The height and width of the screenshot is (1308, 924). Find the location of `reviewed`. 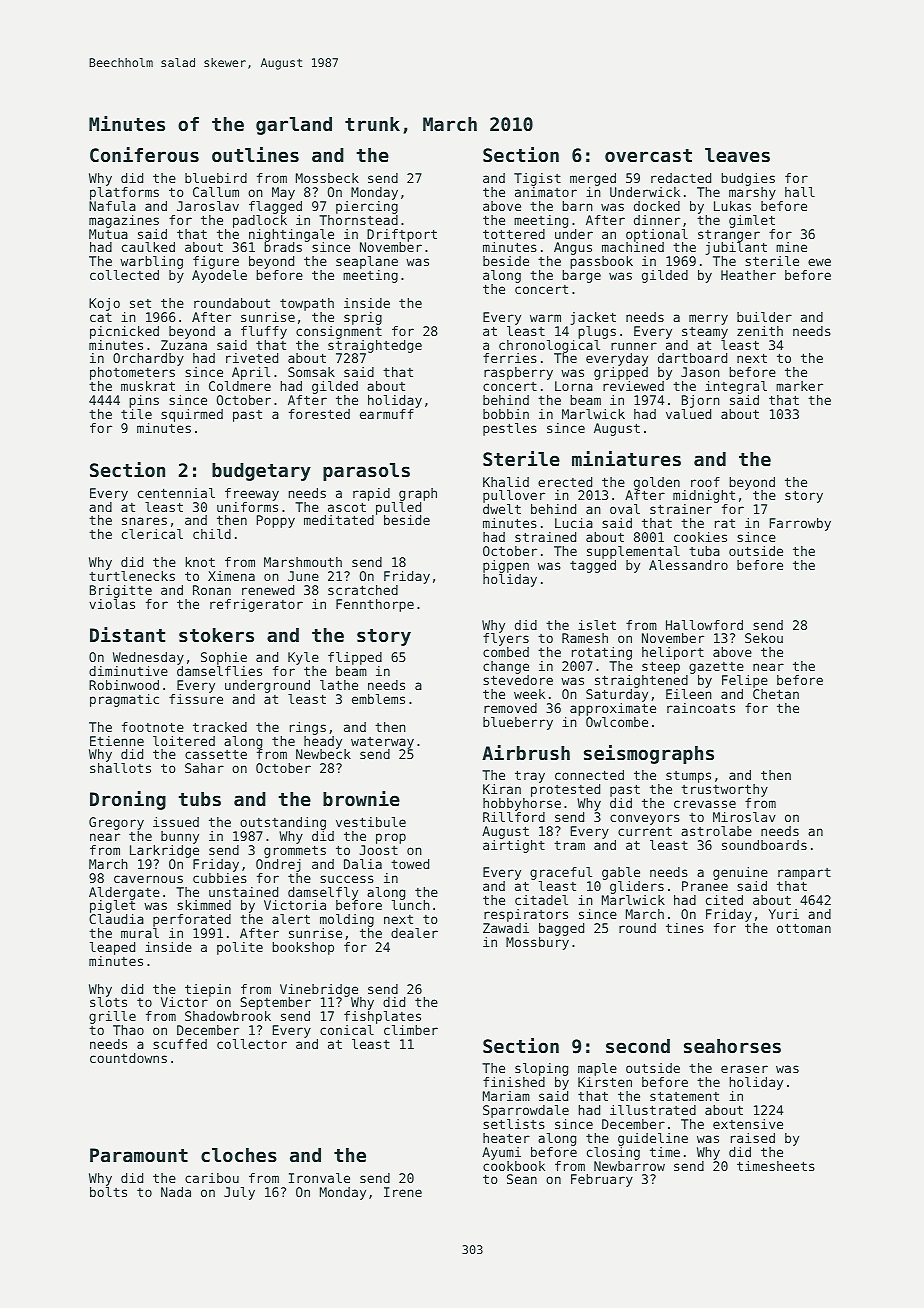

reviewed is located at coordinates (633, 386).
